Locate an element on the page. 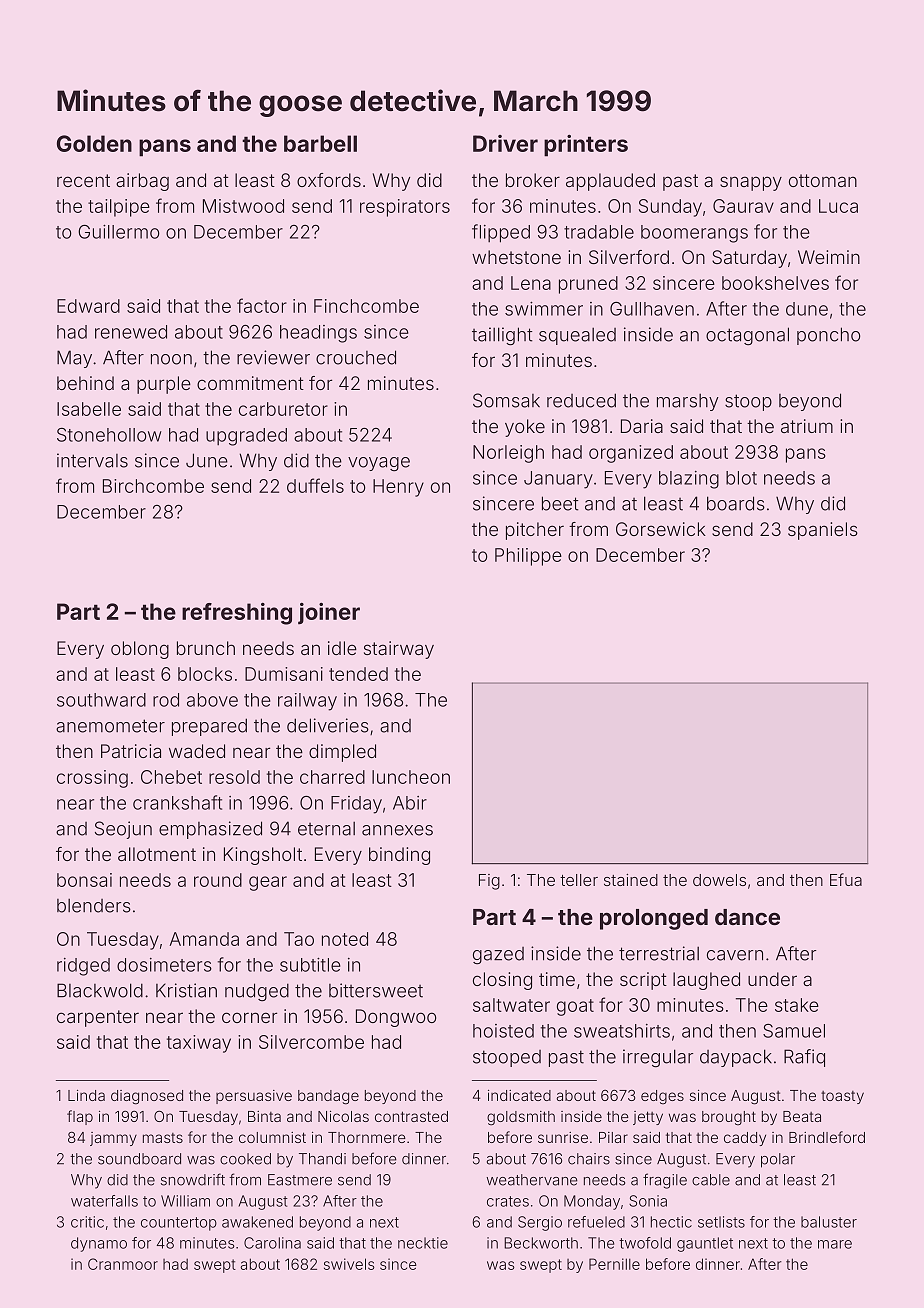 The image size is (924, 1308). intervals is located at coordinates (92, 460).
